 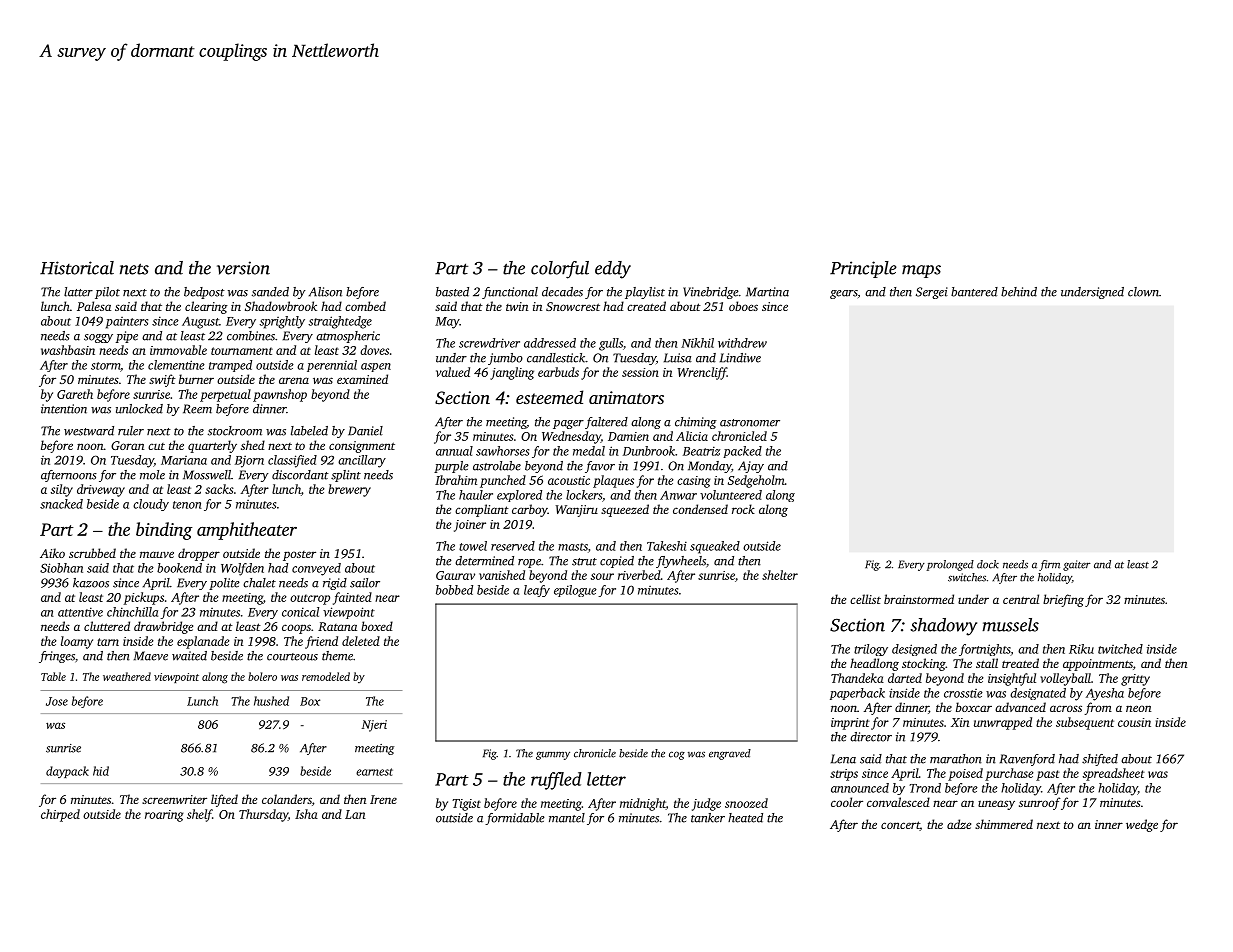 What do you see at coordinates (61, 504) in the document?
I see `snacked` at bounding box center [61, 504].
